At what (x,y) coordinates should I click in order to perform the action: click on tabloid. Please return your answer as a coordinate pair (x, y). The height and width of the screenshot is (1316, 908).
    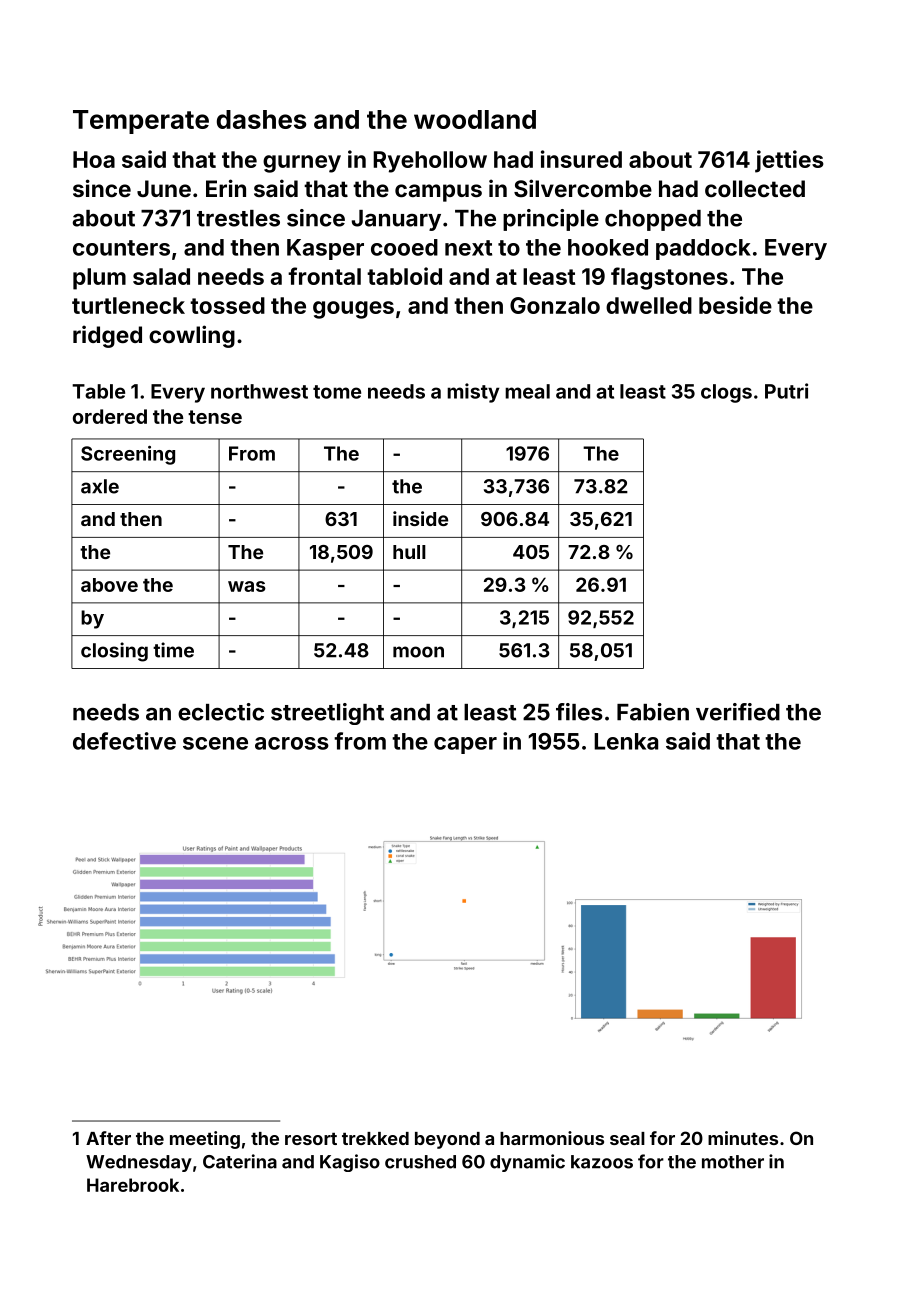
    Looking at the image, I should click on (404, 276).
